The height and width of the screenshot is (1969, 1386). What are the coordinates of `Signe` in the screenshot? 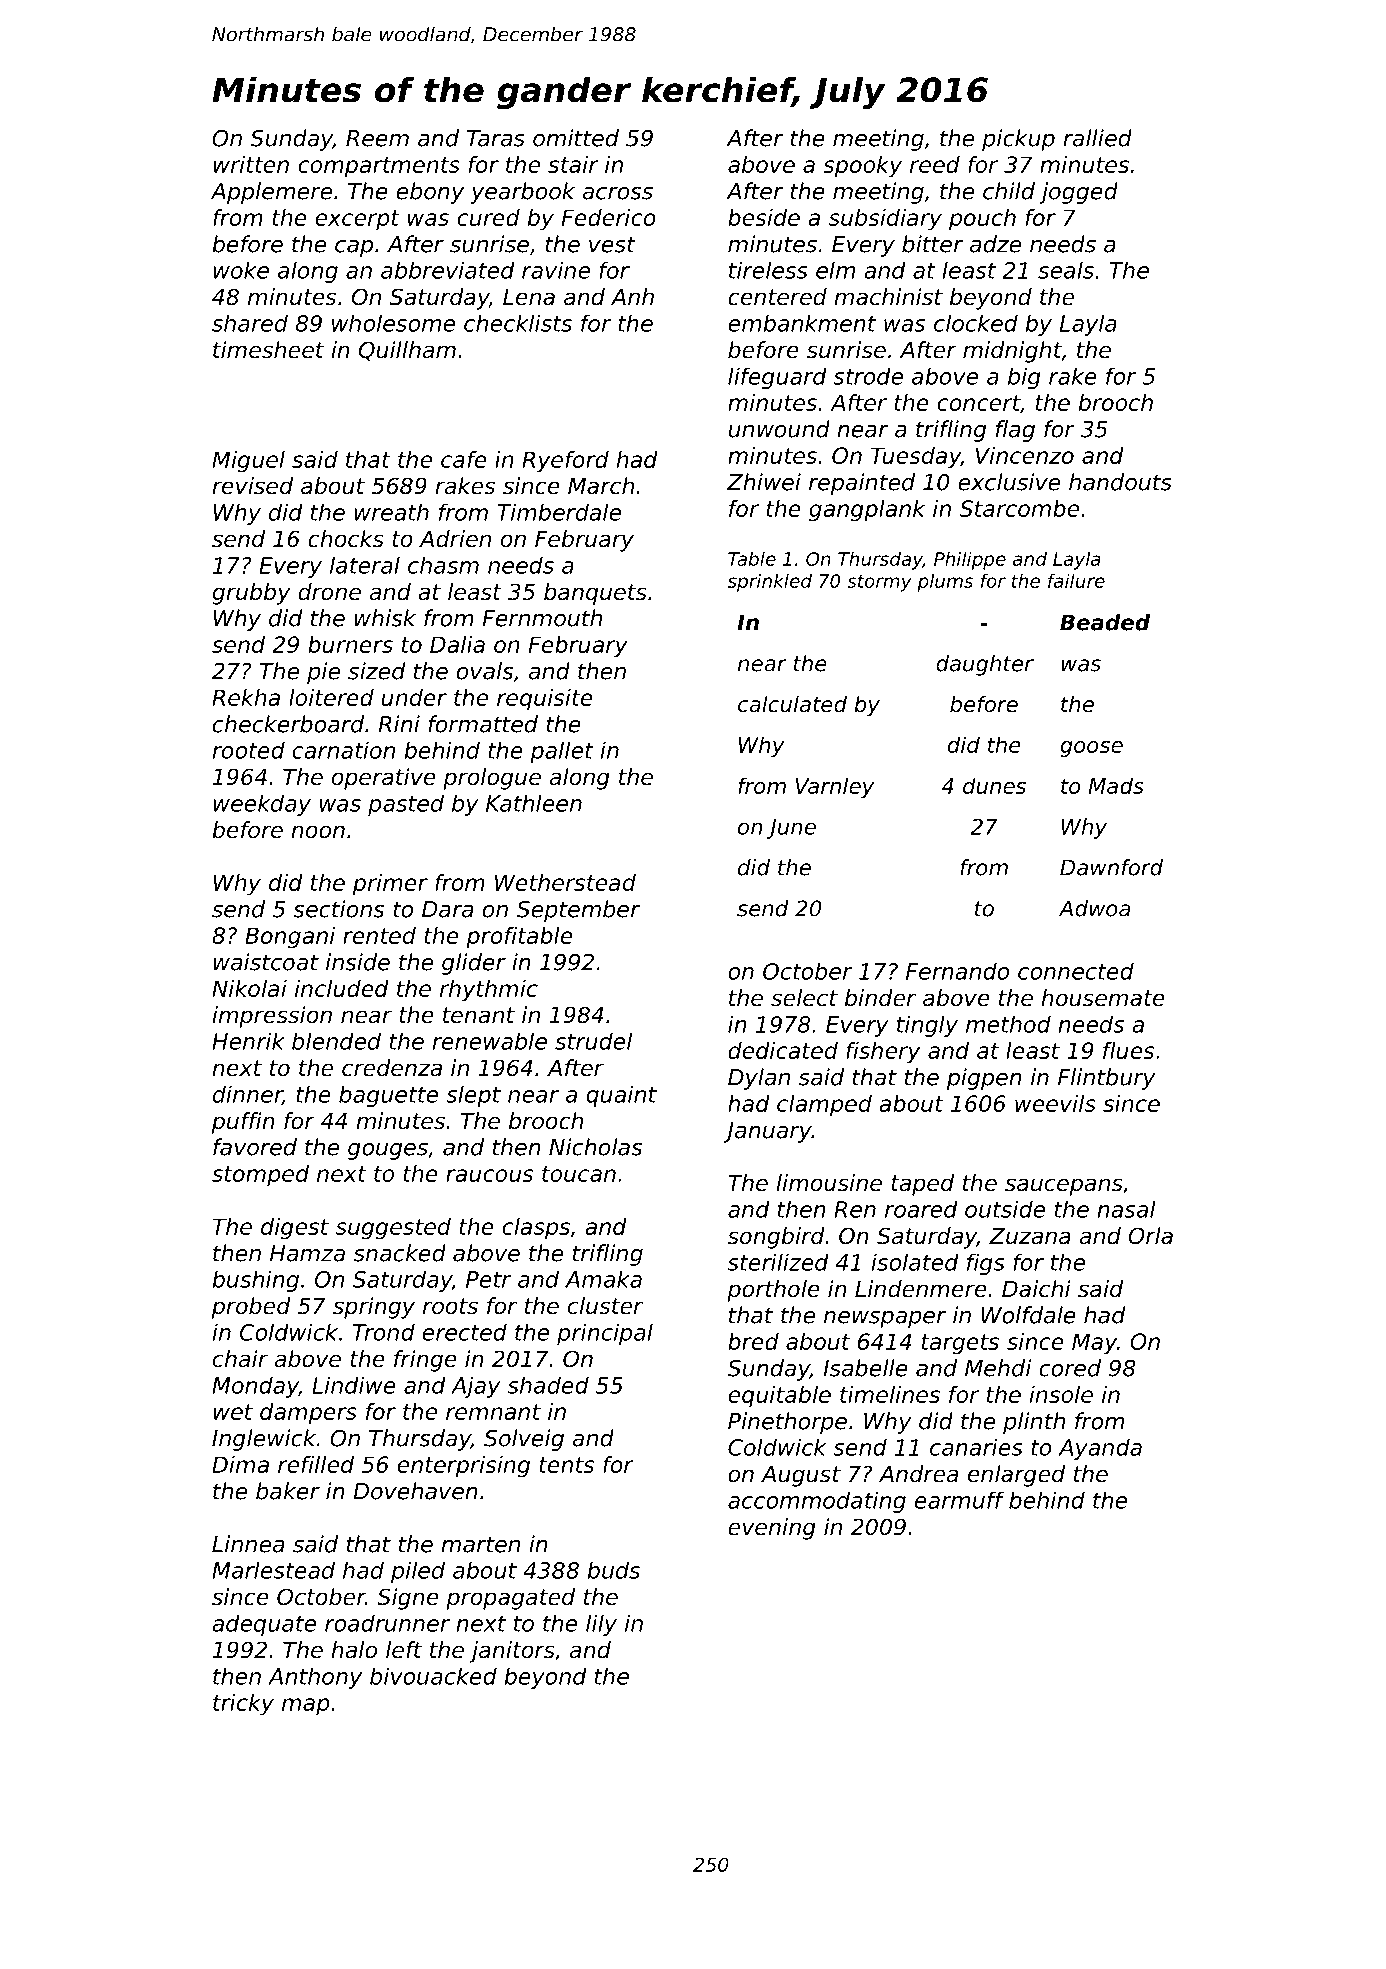 It's located at (408, 1599).
